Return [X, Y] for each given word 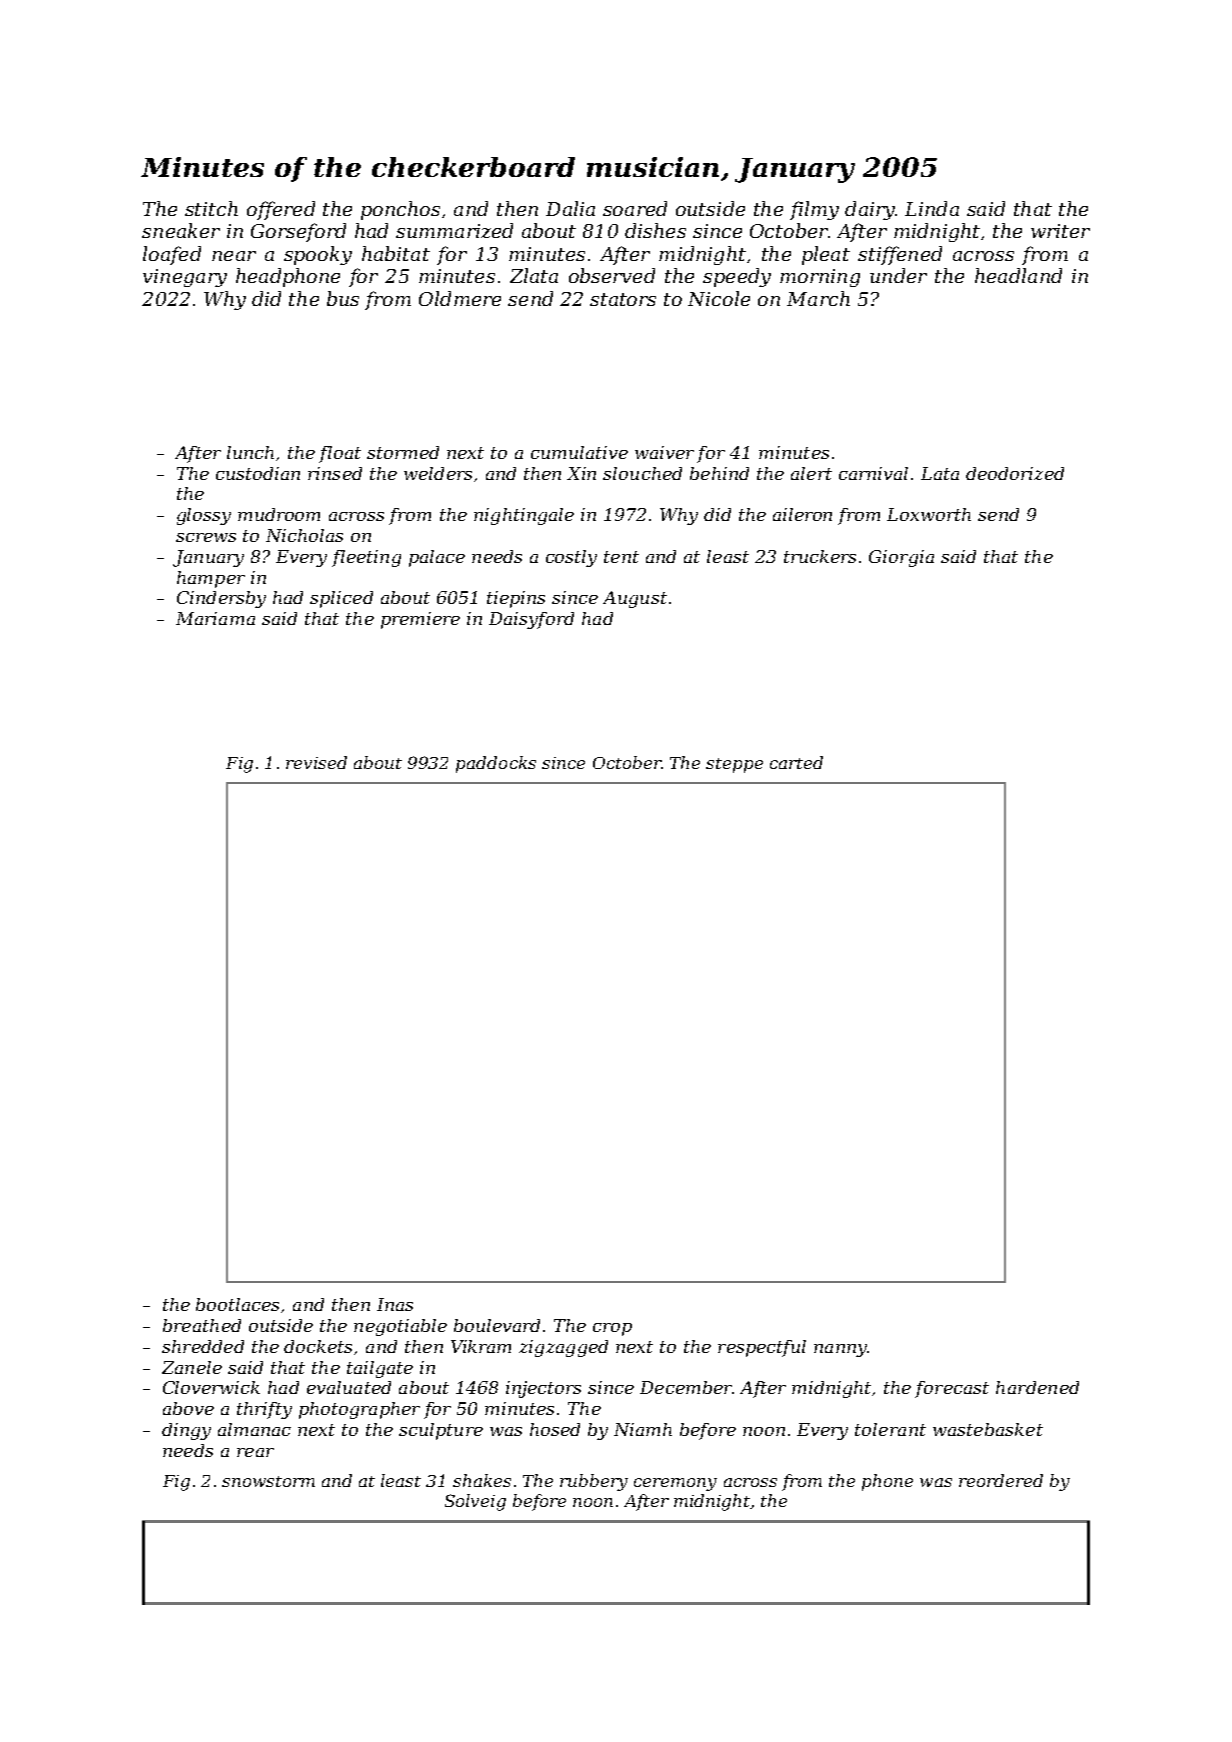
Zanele [192, 1367]
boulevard [497, 1325]
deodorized [1015, 473]
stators [623, 299]
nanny [840, 1350]
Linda [932, 208]
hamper [211, 579]
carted [796, 762]
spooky [318, 255]
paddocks [496, 764]
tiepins [516, 599]
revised [316, 762]
